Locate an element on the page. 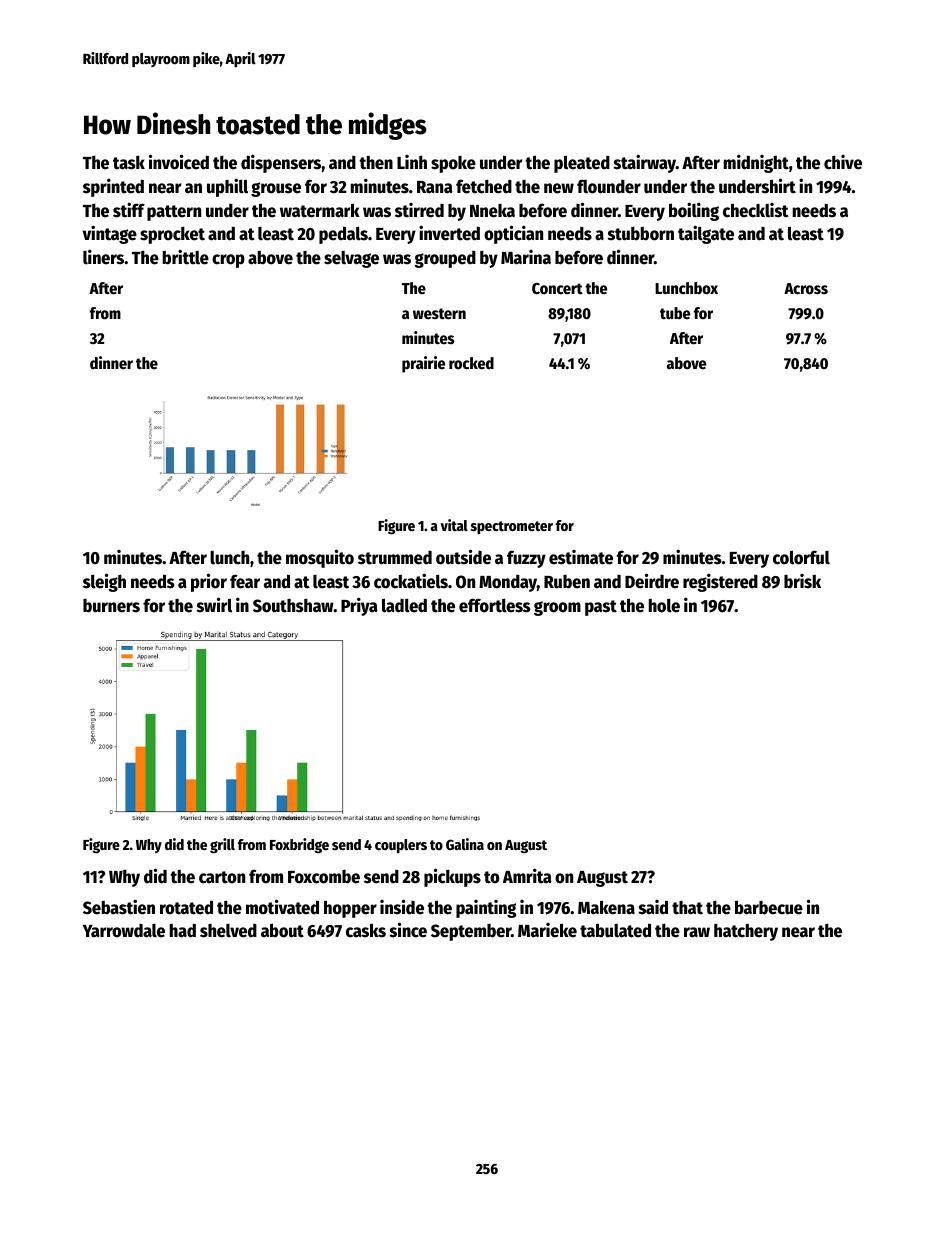  fetched is located at coordinates (484, 186).
